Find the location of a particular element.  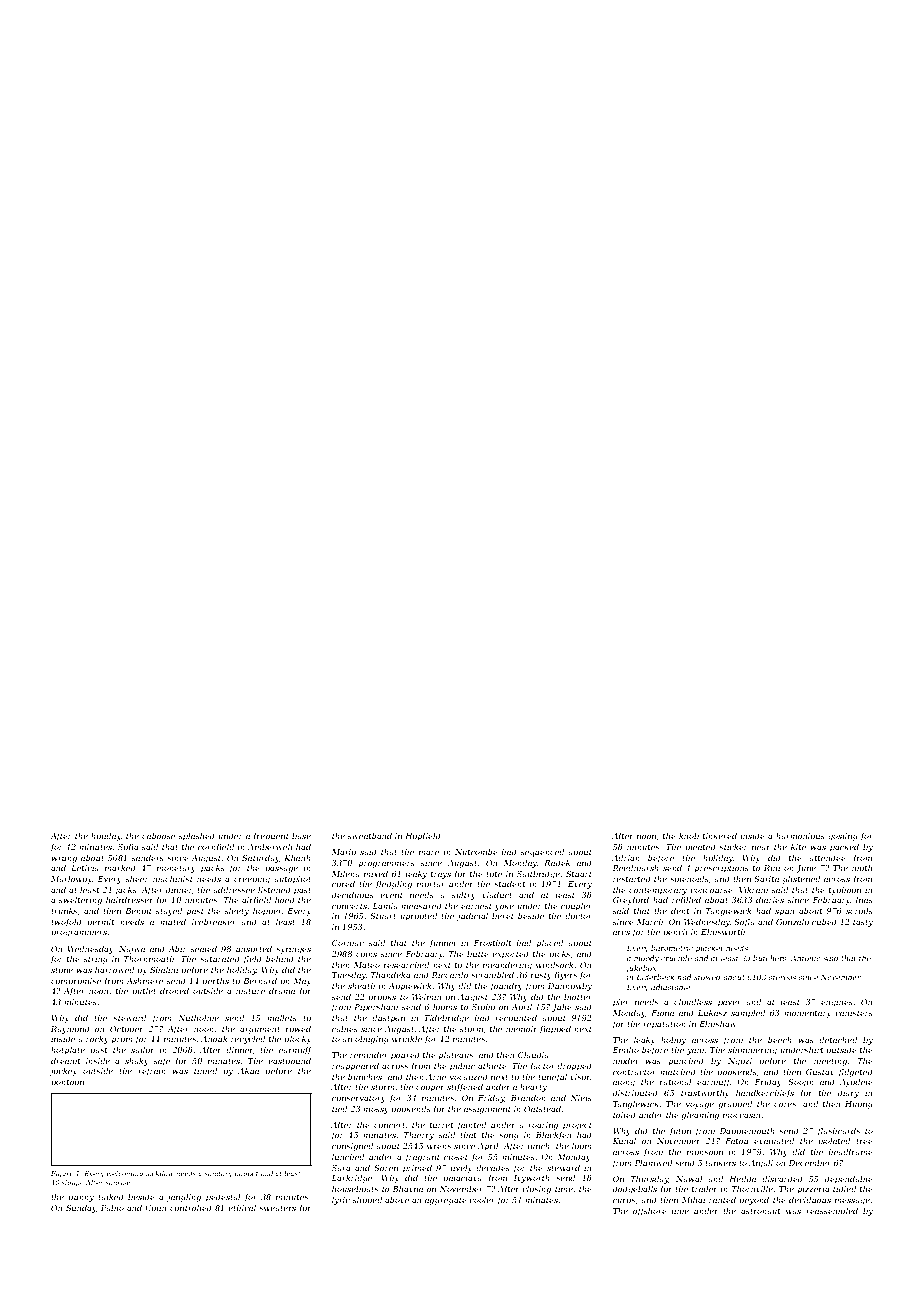

sweaters is located at coordinates (277, 1208).
